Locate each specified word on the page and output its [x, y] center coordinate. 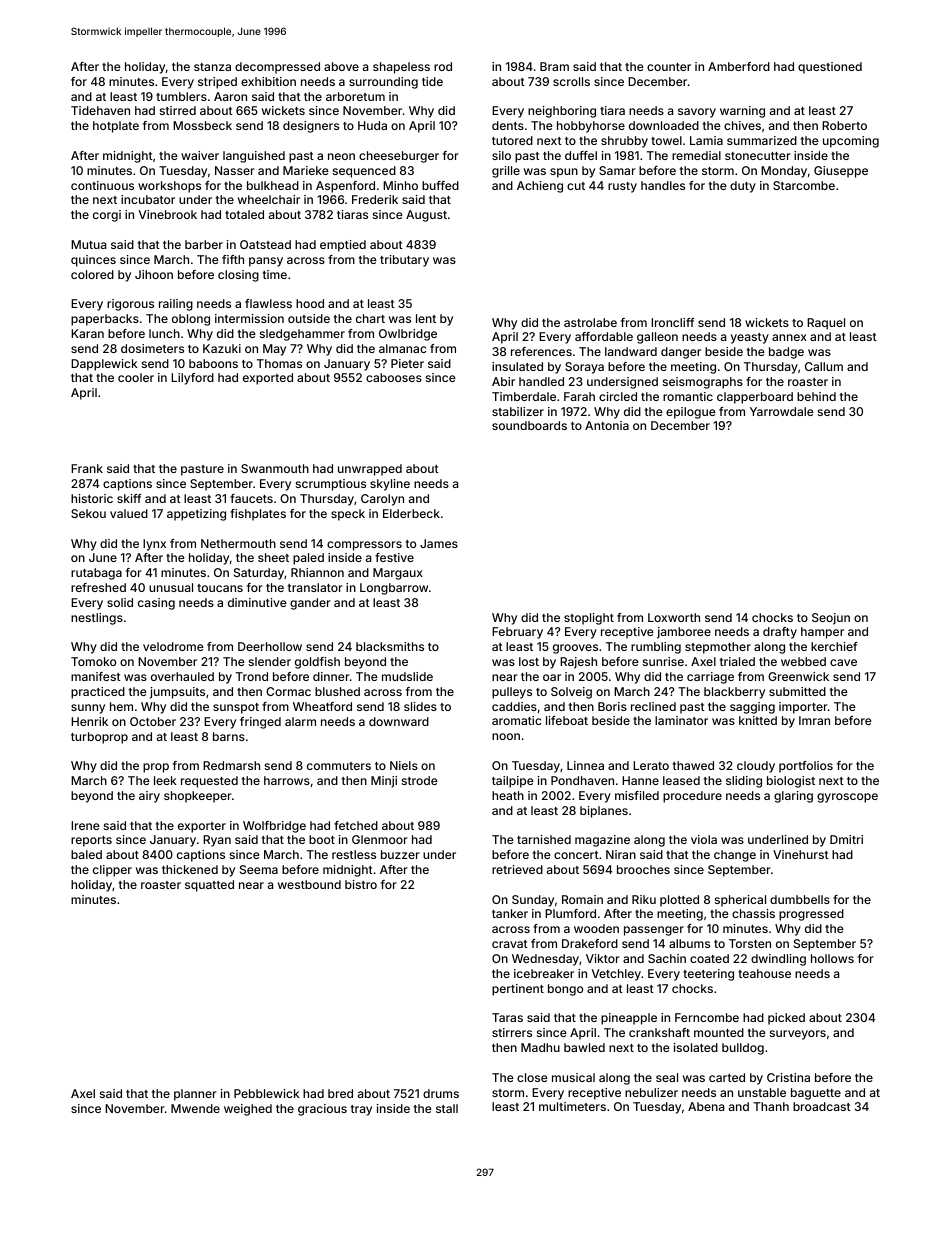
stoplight [589, 619]
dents [508, 125]
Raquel [826, 324]
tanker [510, 913]
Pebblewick [267, 1093]
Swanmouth [275, 468]
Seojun [831, 619]
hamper [822, 633]
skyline [390, 485]
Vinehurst [801, 854]
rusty [622, 187]
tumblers [181, 96]
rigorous [130, 305]
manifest [96, 676]
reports [91, 841]
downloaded [664, 125]
